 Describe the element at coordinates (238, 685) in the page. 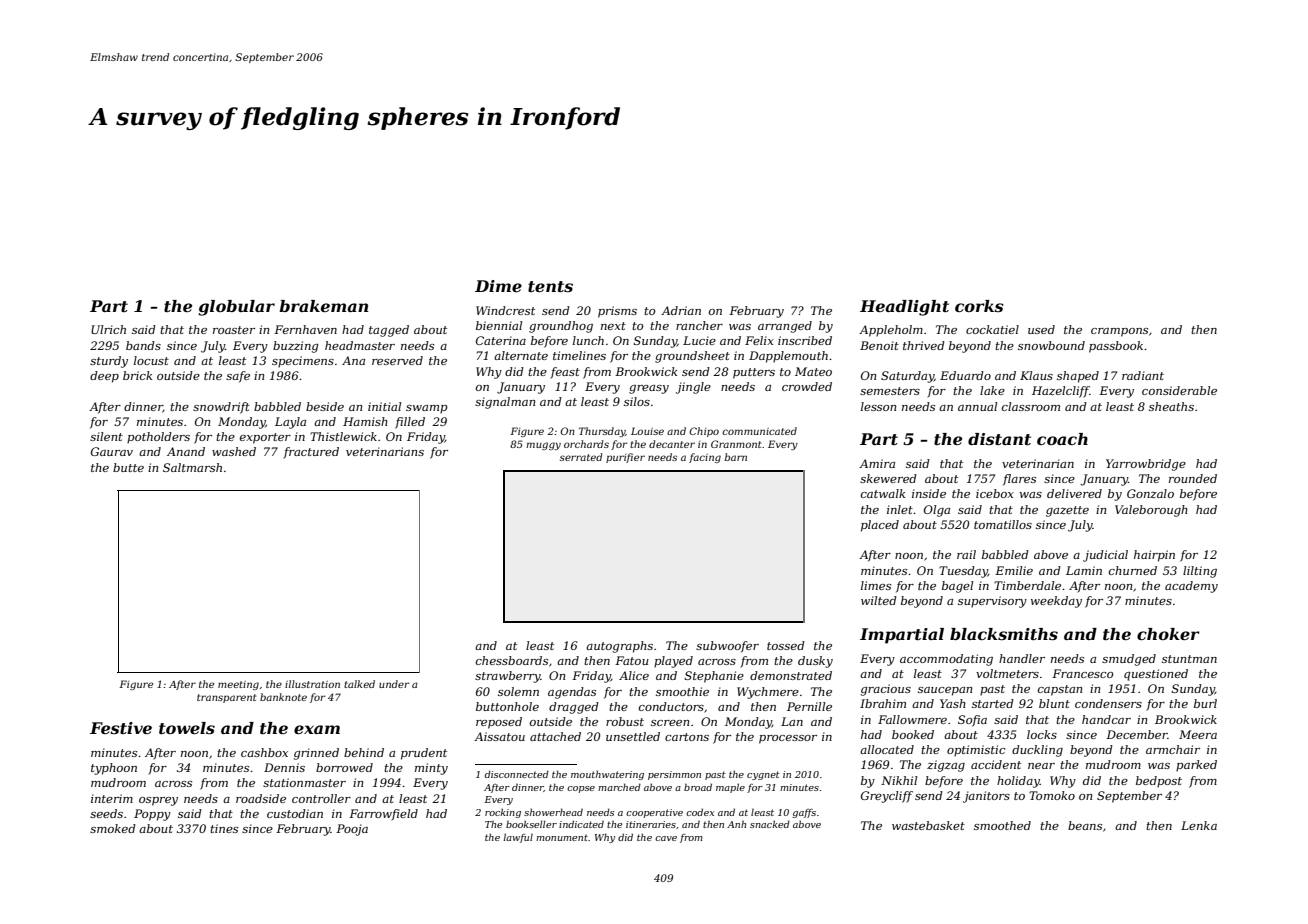

I see `meeting` at that location.
